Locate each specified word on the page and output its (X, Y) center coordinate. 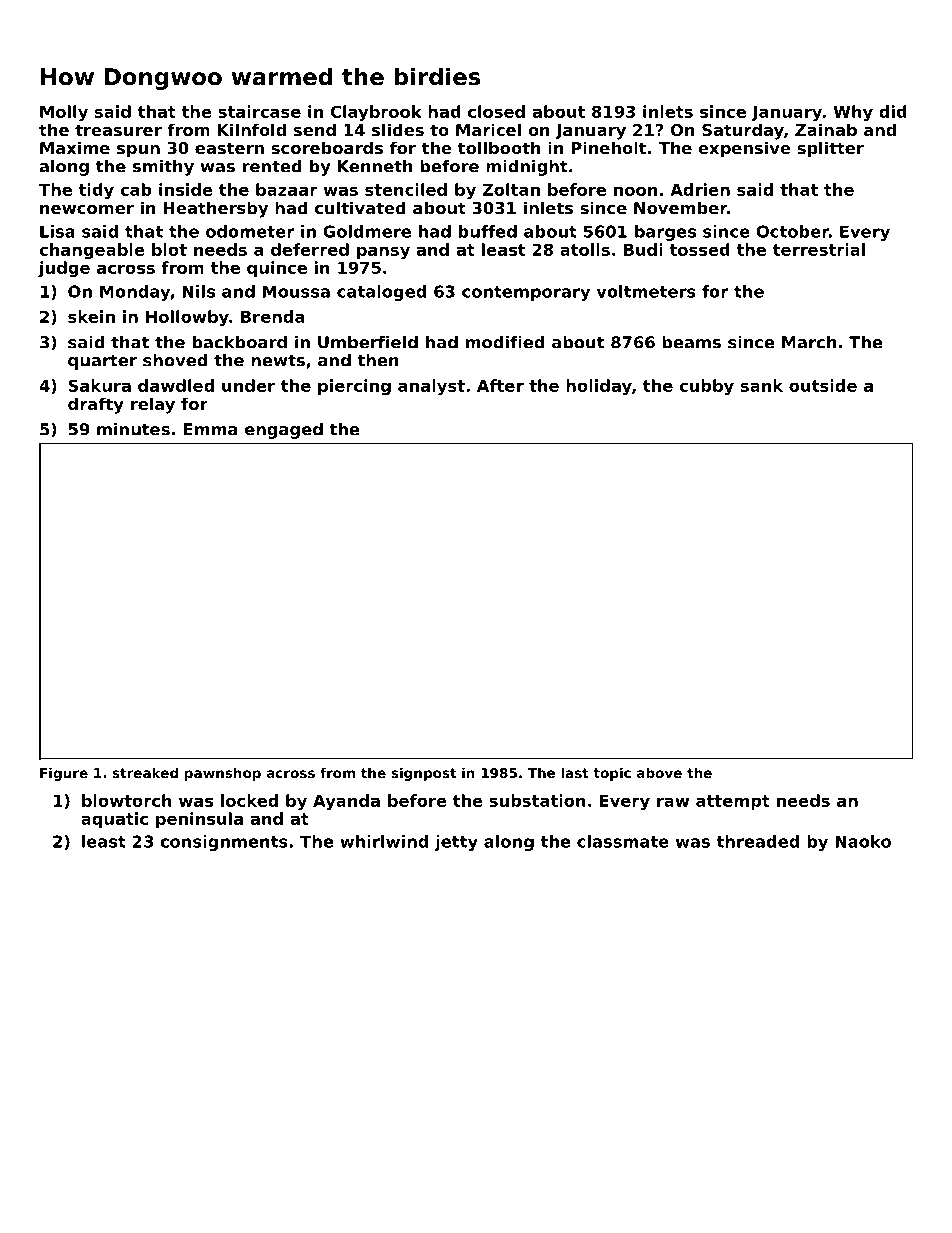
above (659, 772)
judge (64, 269)
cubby (706, 387)
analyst (431, 387)
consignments (224, 843)
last (575, 772)
